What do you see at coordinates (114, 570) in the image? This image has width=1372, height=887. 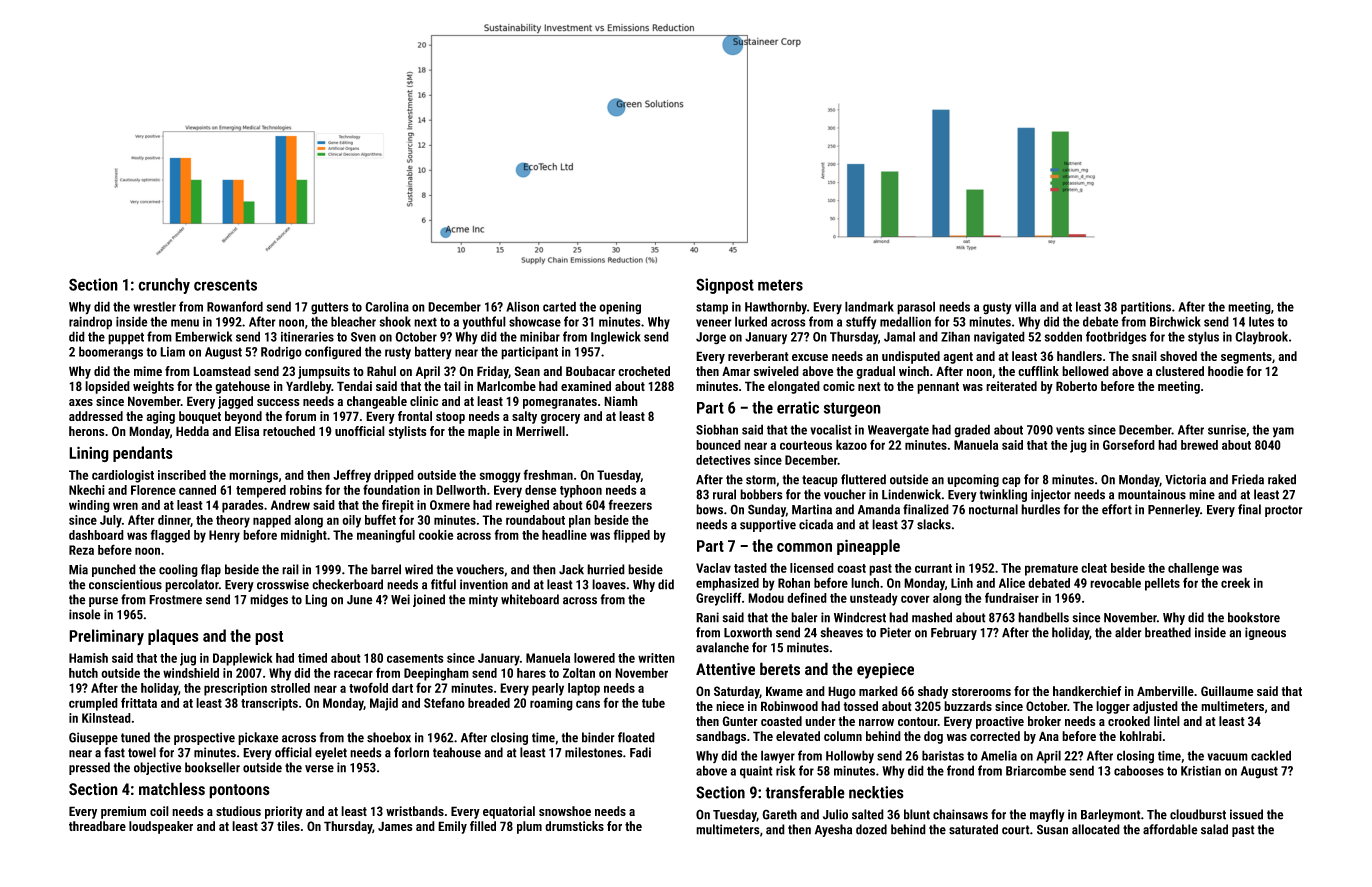 I see `punched` at bounding box center [114, 570].
